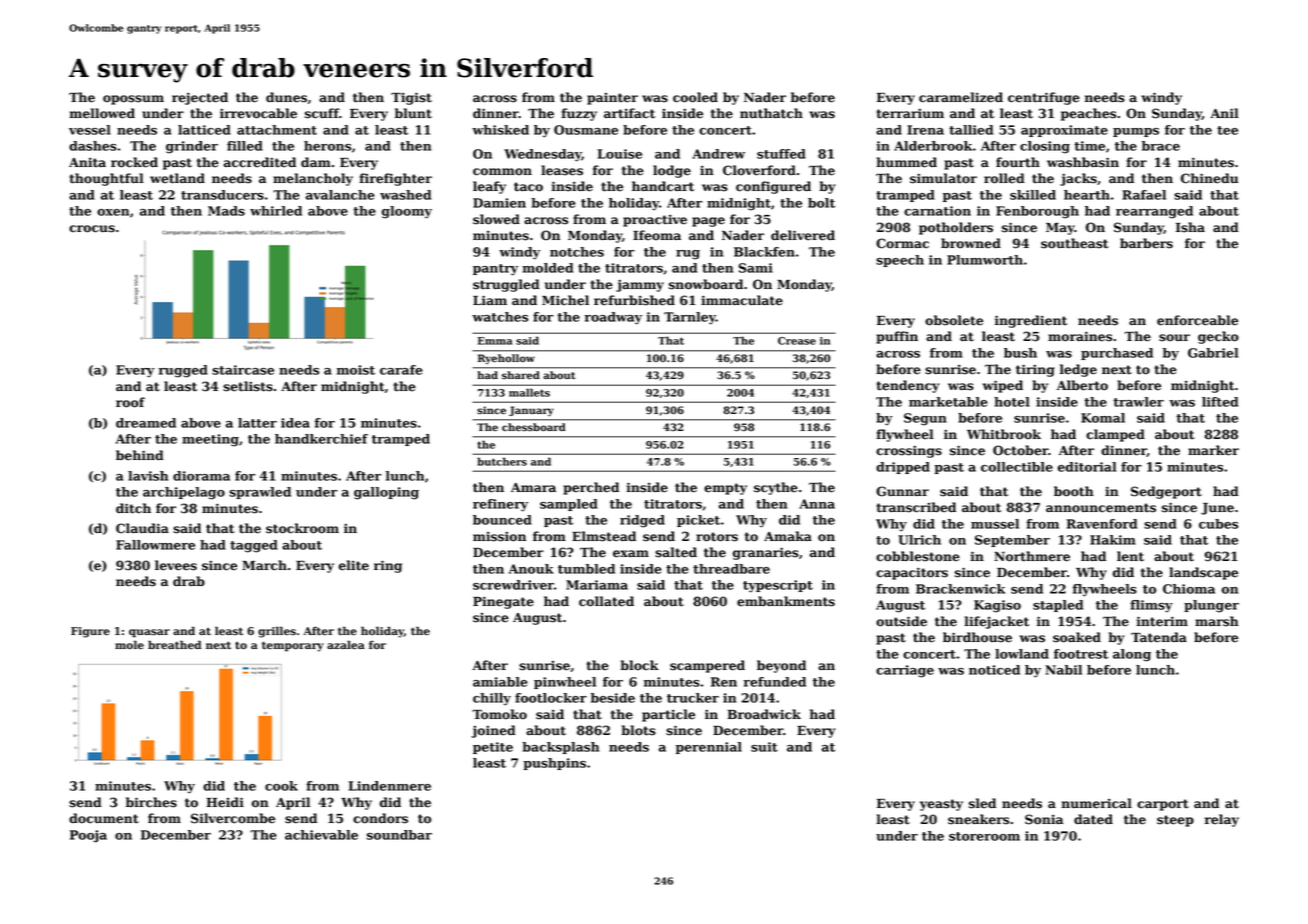 The height and width of the image is (924, 1308). Describe the element at coordinates (322, 113) in the image. I see `scuff` at that location.
